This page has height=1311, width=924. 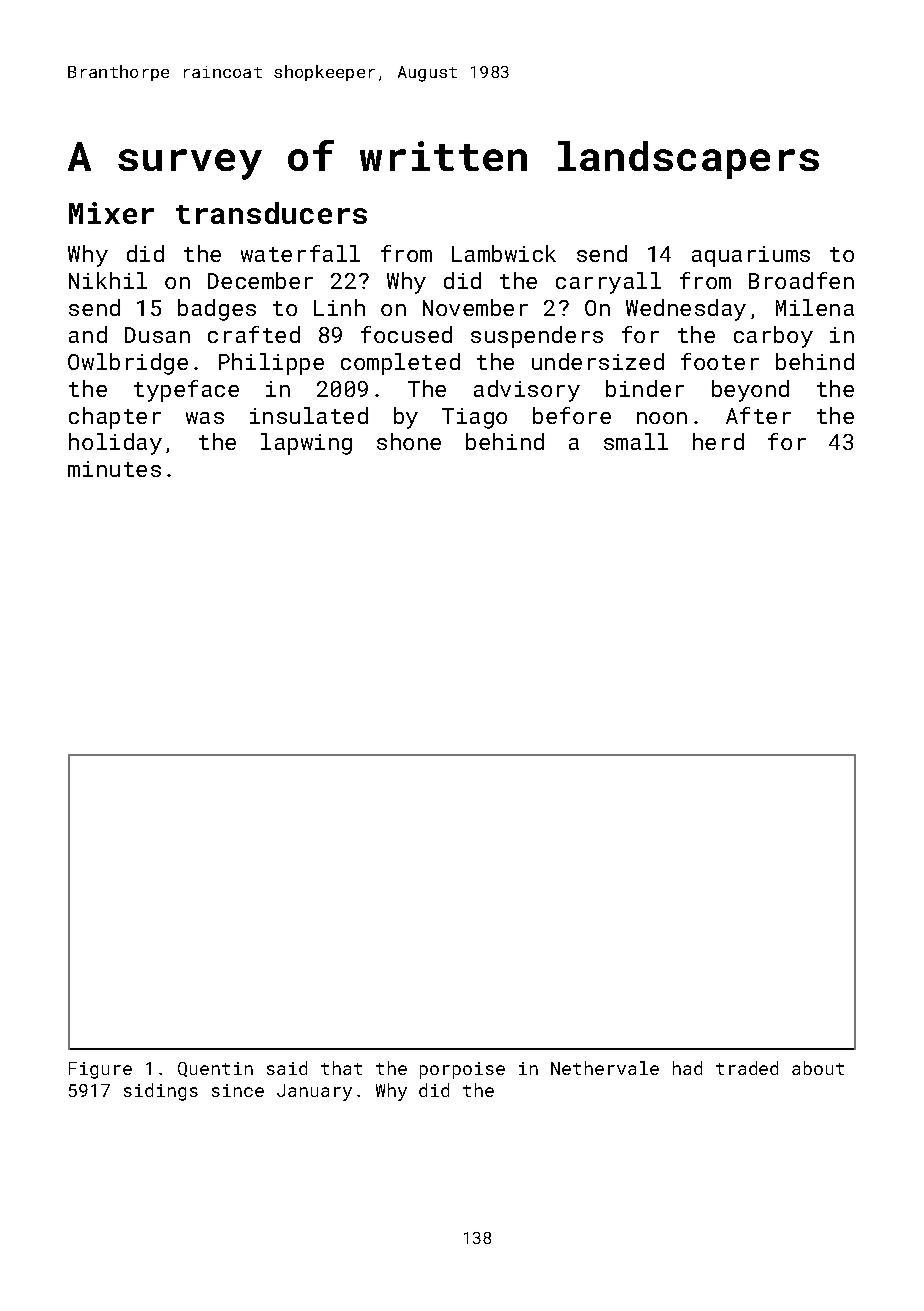 I want to click on After, so click(x=758, y=415).
